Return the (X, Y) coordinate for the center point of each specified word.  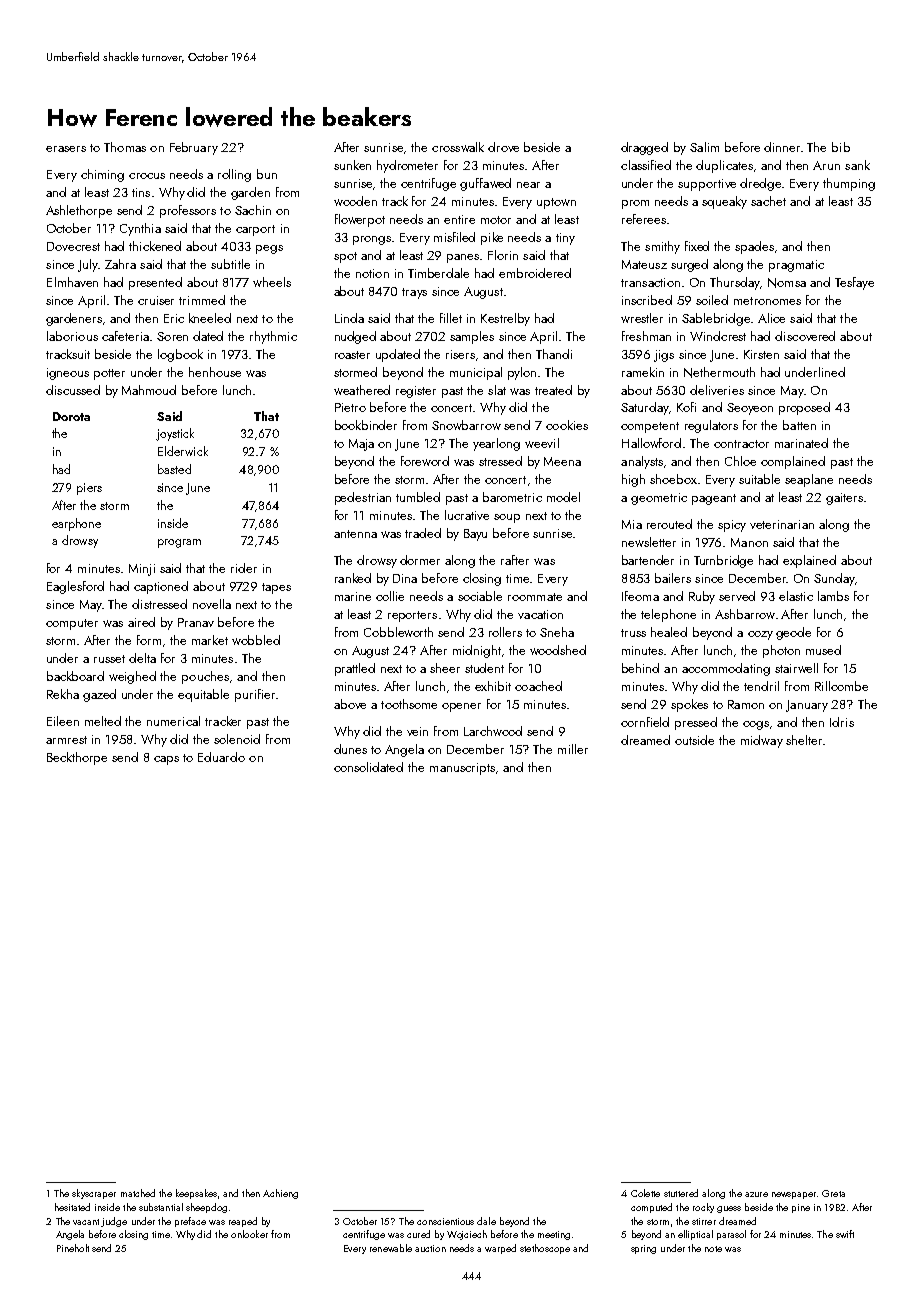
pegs (269, 249)
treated (553, 390)
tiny (565, 239)
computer (72, 624)
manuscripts (462, 769)
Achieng (280, 1194)
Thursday (735, 283)
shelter (804, 740)
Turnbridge (723, 561)
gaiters (844, 499)
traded (423, 533)
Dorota (71, 416)
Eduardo (221, 757)
